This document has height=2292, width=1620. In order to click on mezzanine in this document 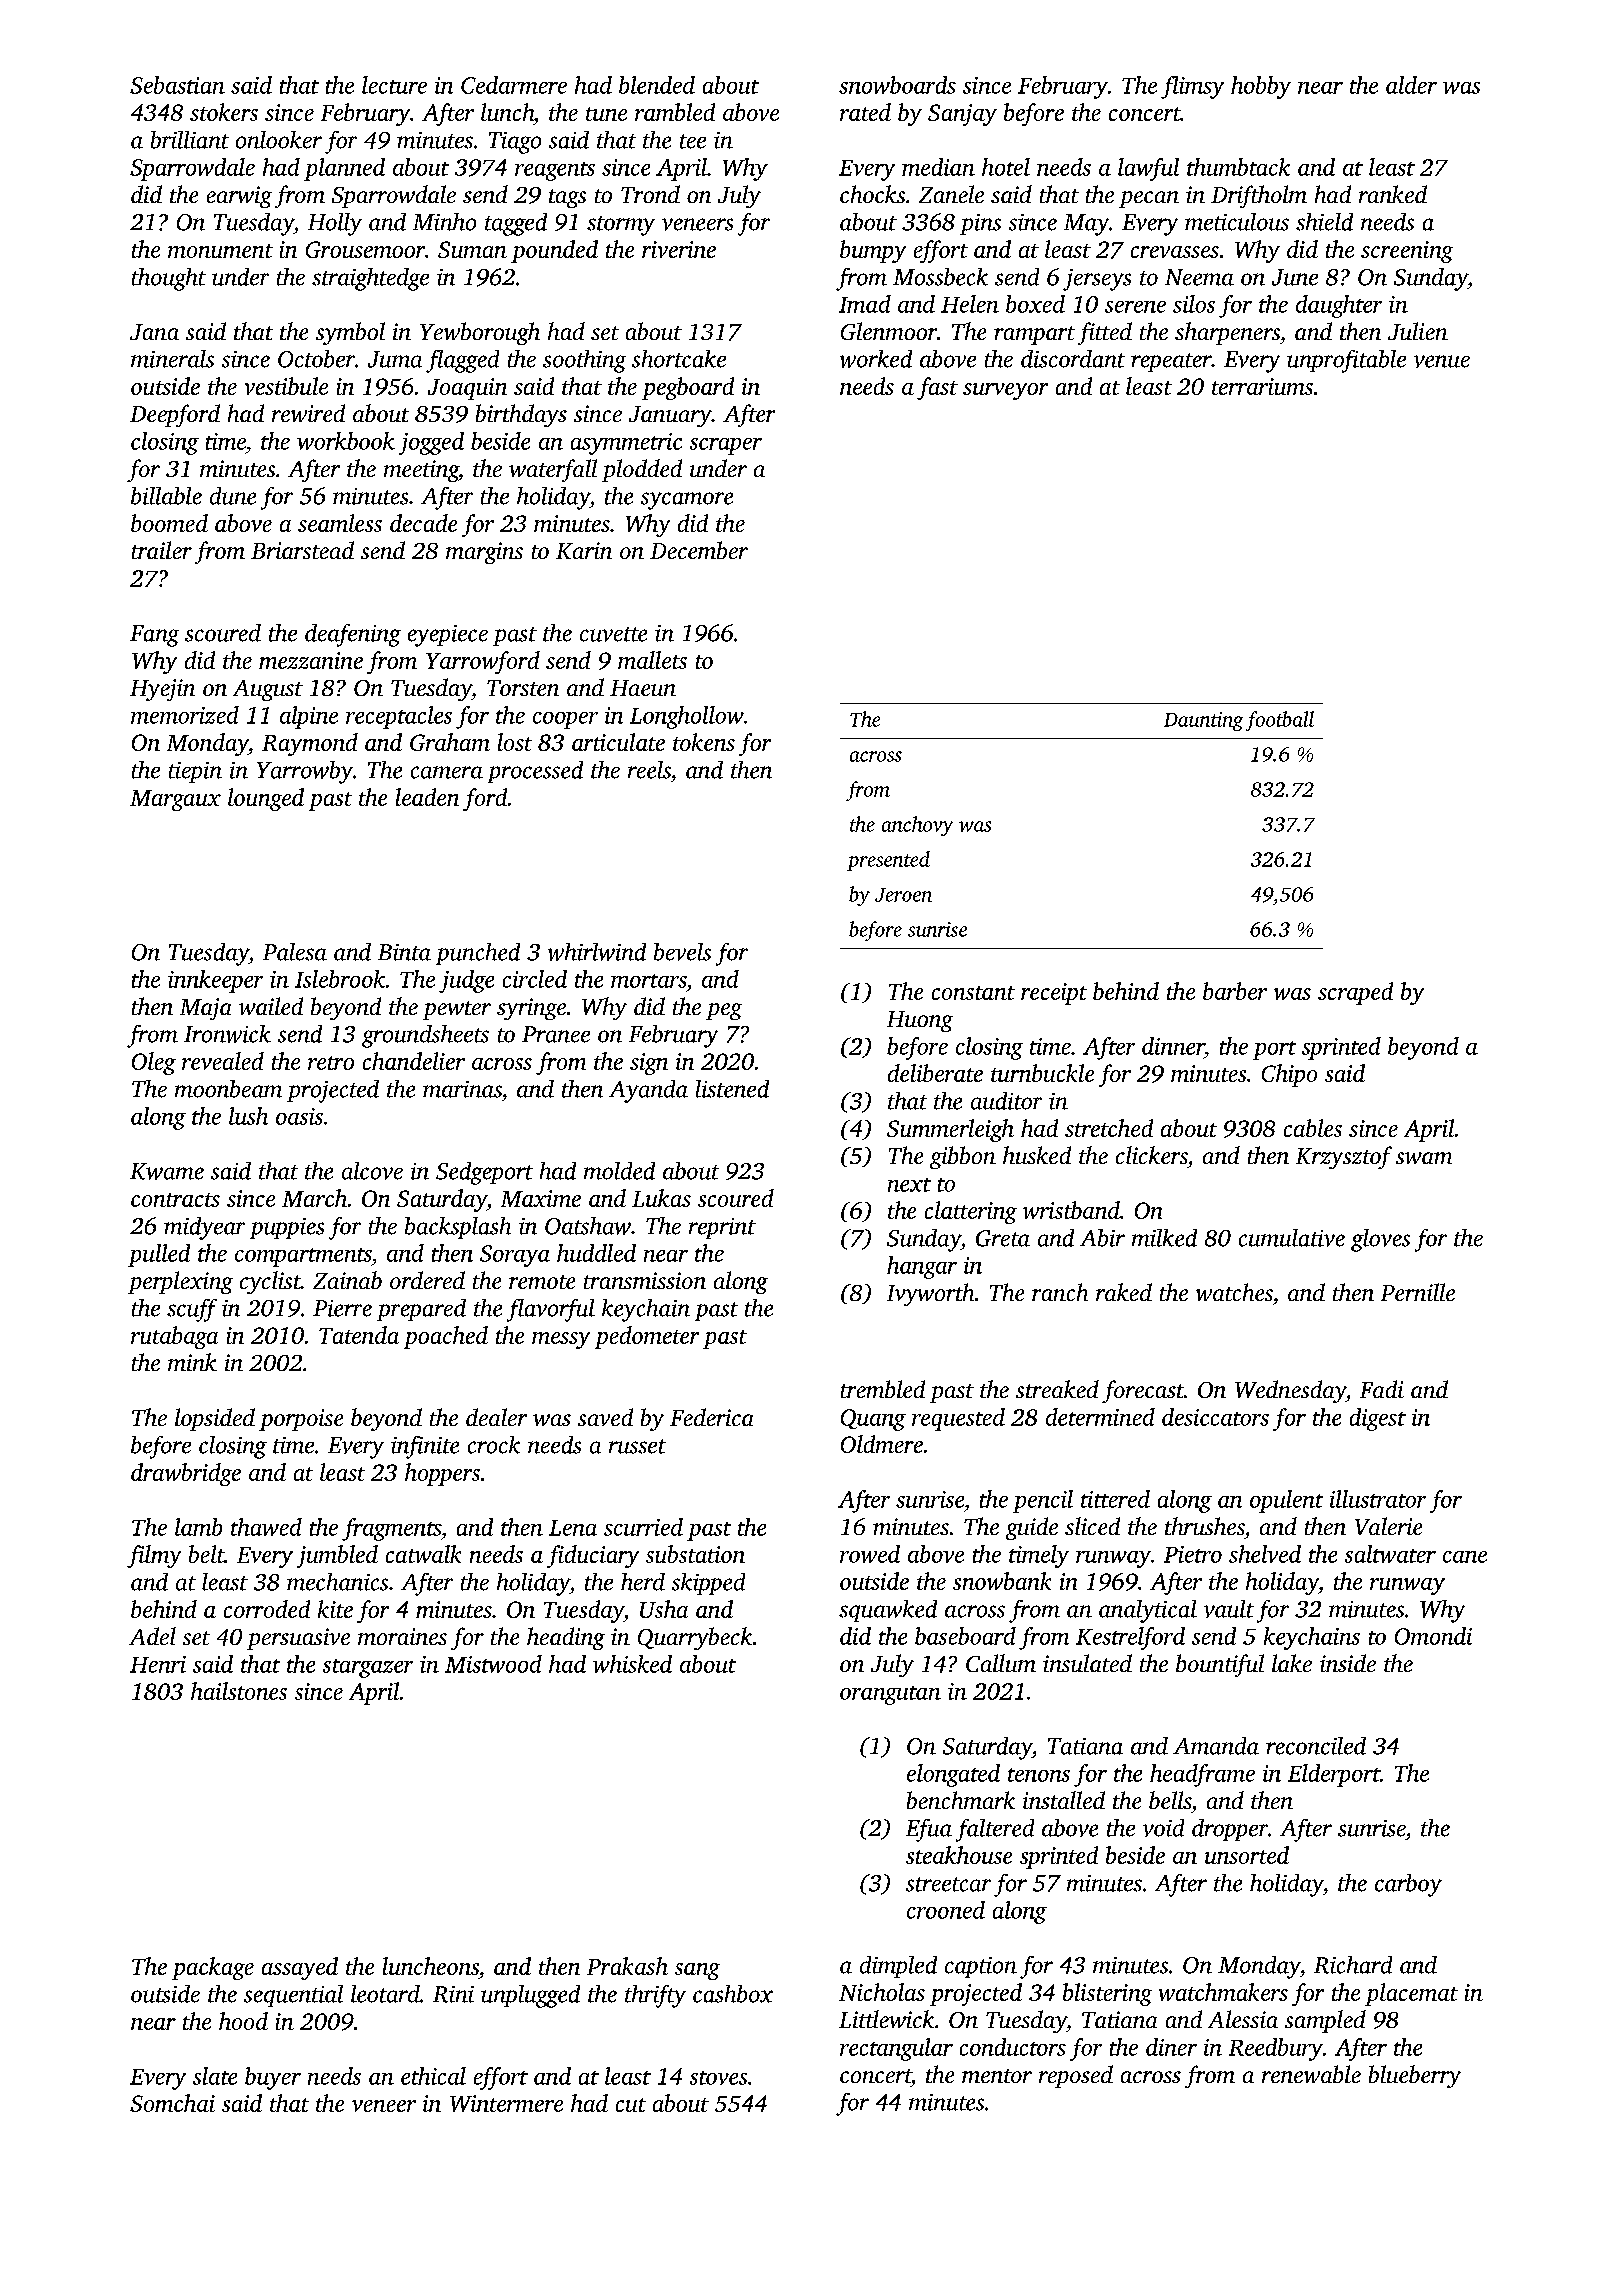, I will do `click(311, 660)`.
